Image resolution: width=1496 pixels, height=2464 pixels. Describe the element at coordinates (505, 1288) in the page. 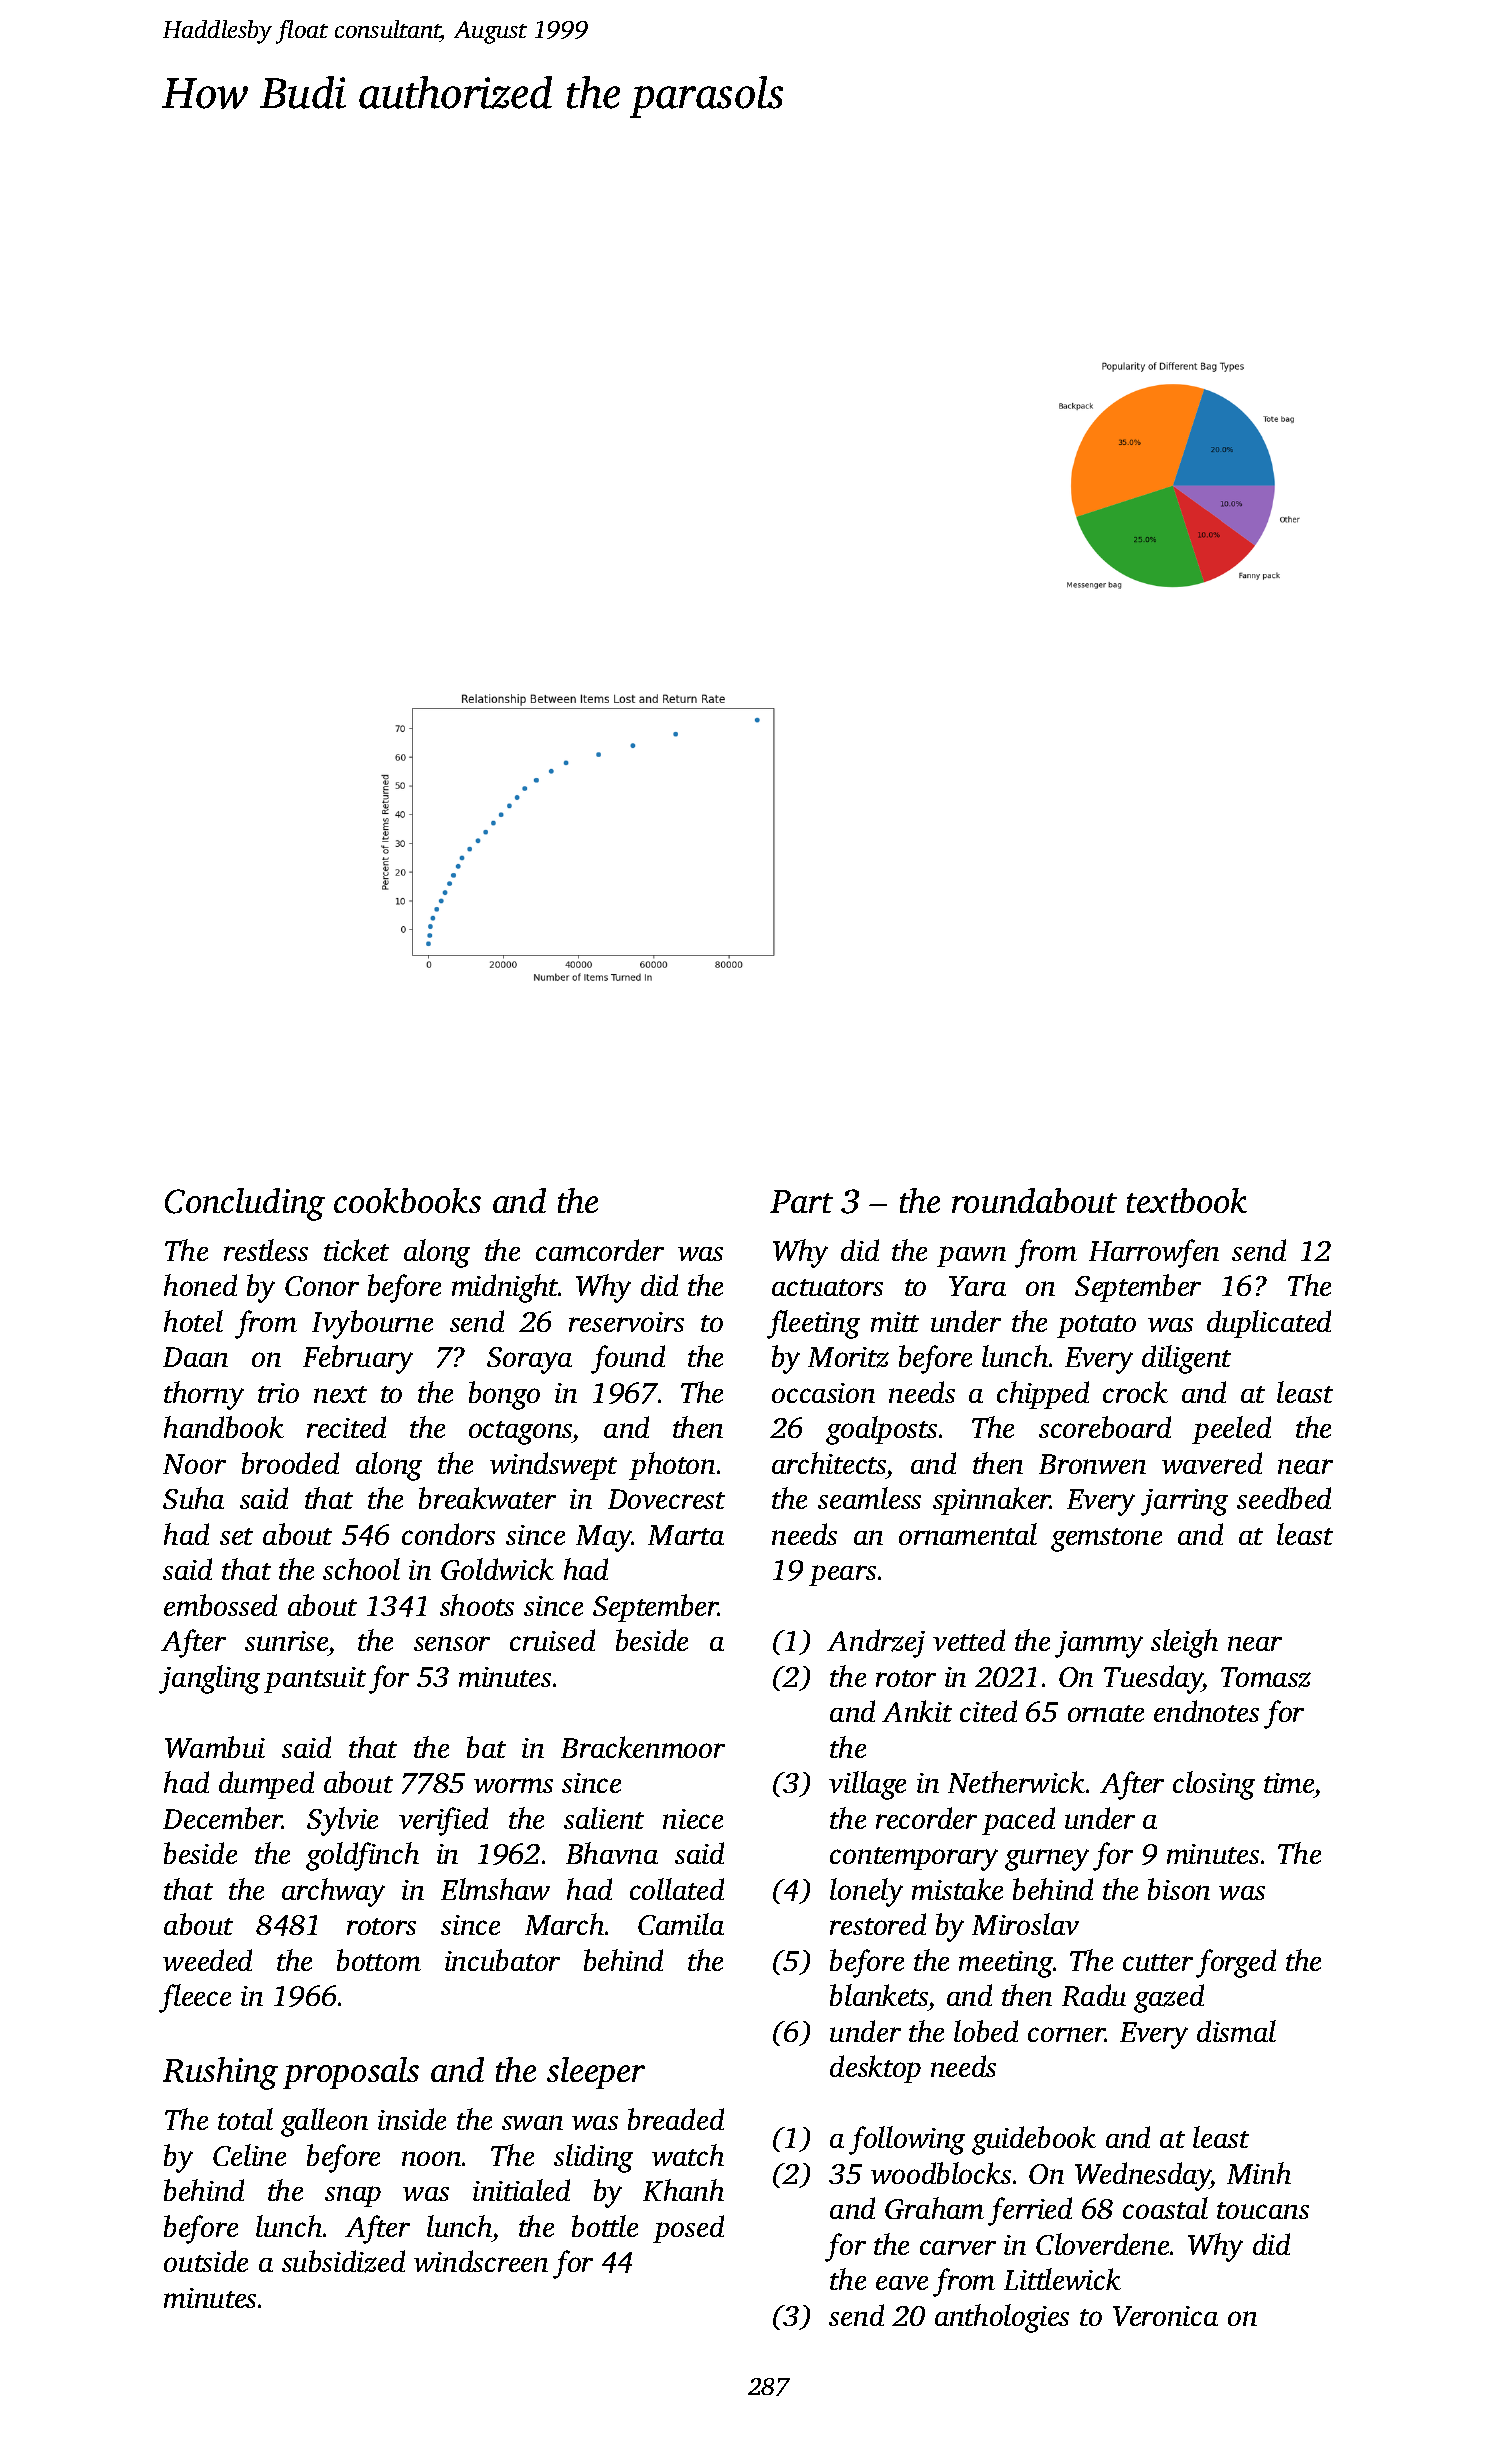

I see `midnight` at that location.
